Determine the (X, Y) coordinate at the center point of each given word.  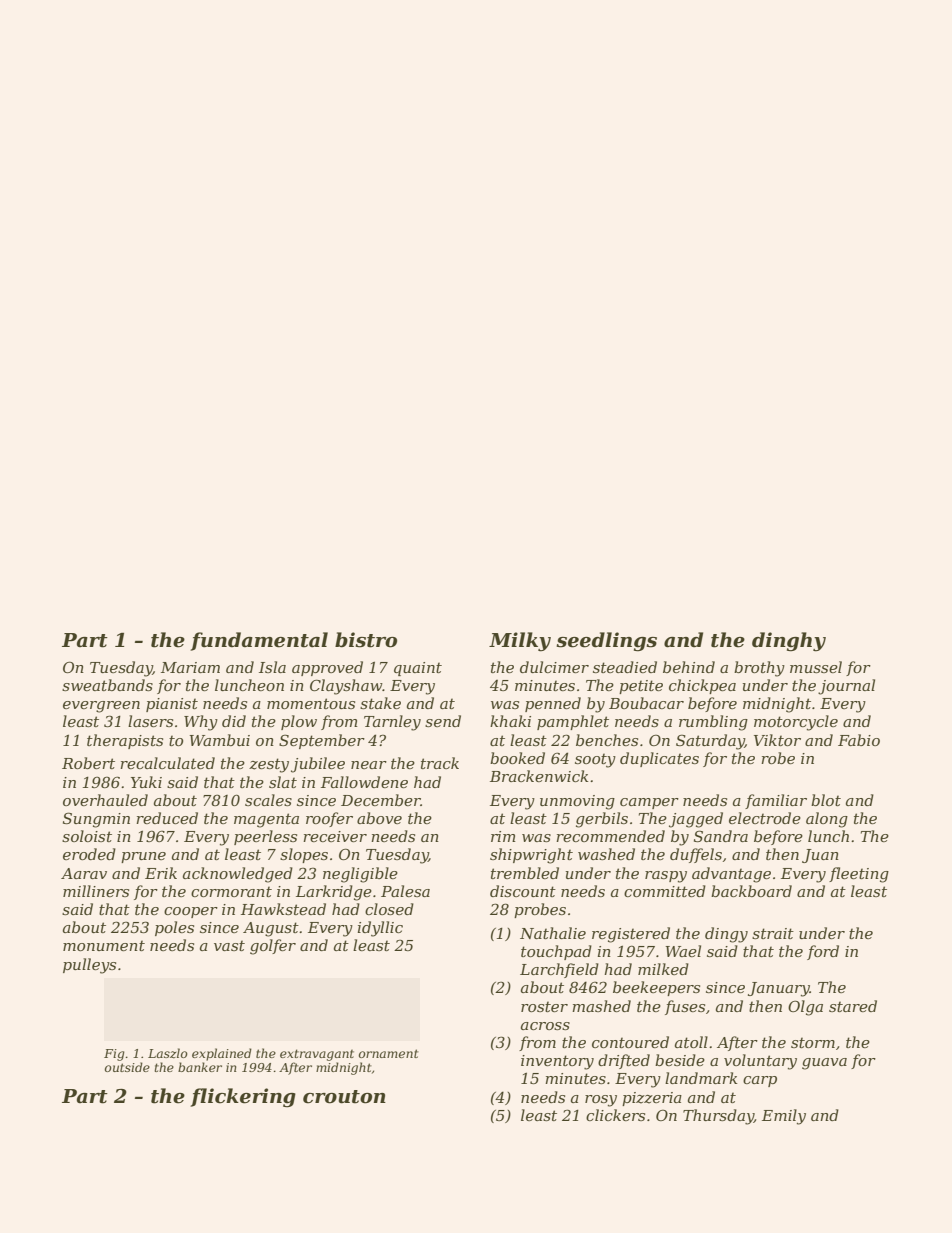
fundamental (259, 641)
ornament (389, 1053)
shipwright (531, 856)
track (440, 763)
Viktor (777, 740)
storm (813, 1042)
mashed (601, 1006)
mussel (816, 667)
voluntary (760, 1062)
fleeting (859, 875)
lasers (150, 721)
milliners (96, 891)
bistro (366, 640)
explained (222, 1054)
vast (229, 945)
